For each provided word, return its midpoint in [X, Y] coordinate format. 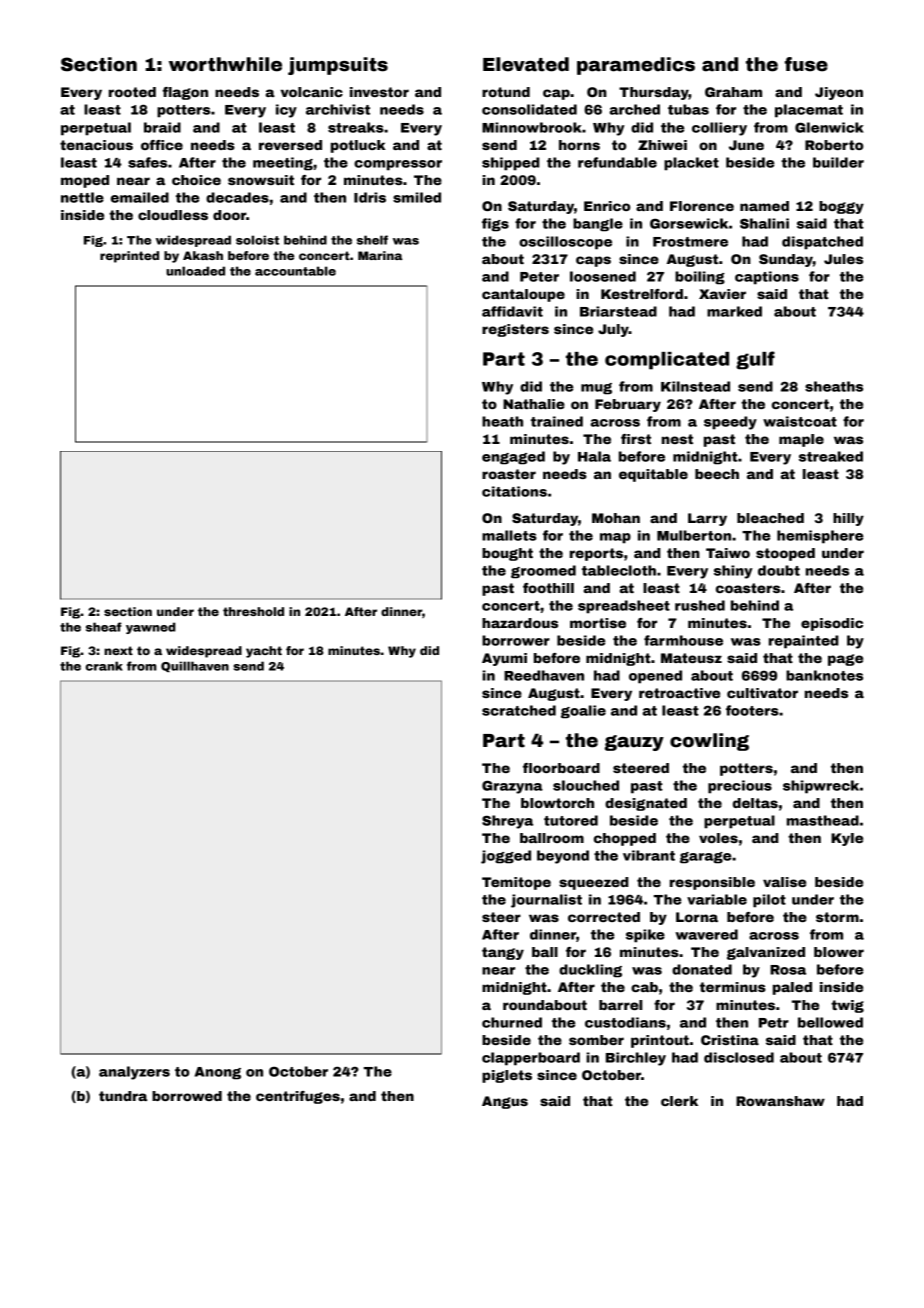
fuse [806, 64]
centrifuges [298, 1097]
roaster [509, 474]
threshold [253, 611]
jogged [506, 857]
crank [104, 666]
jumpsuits [338, 66]
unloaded [195, 271]
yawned [151, 628]
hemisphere [820, 537]
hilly [848, 519]
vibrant [649, 855]
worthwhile [225, 64]
